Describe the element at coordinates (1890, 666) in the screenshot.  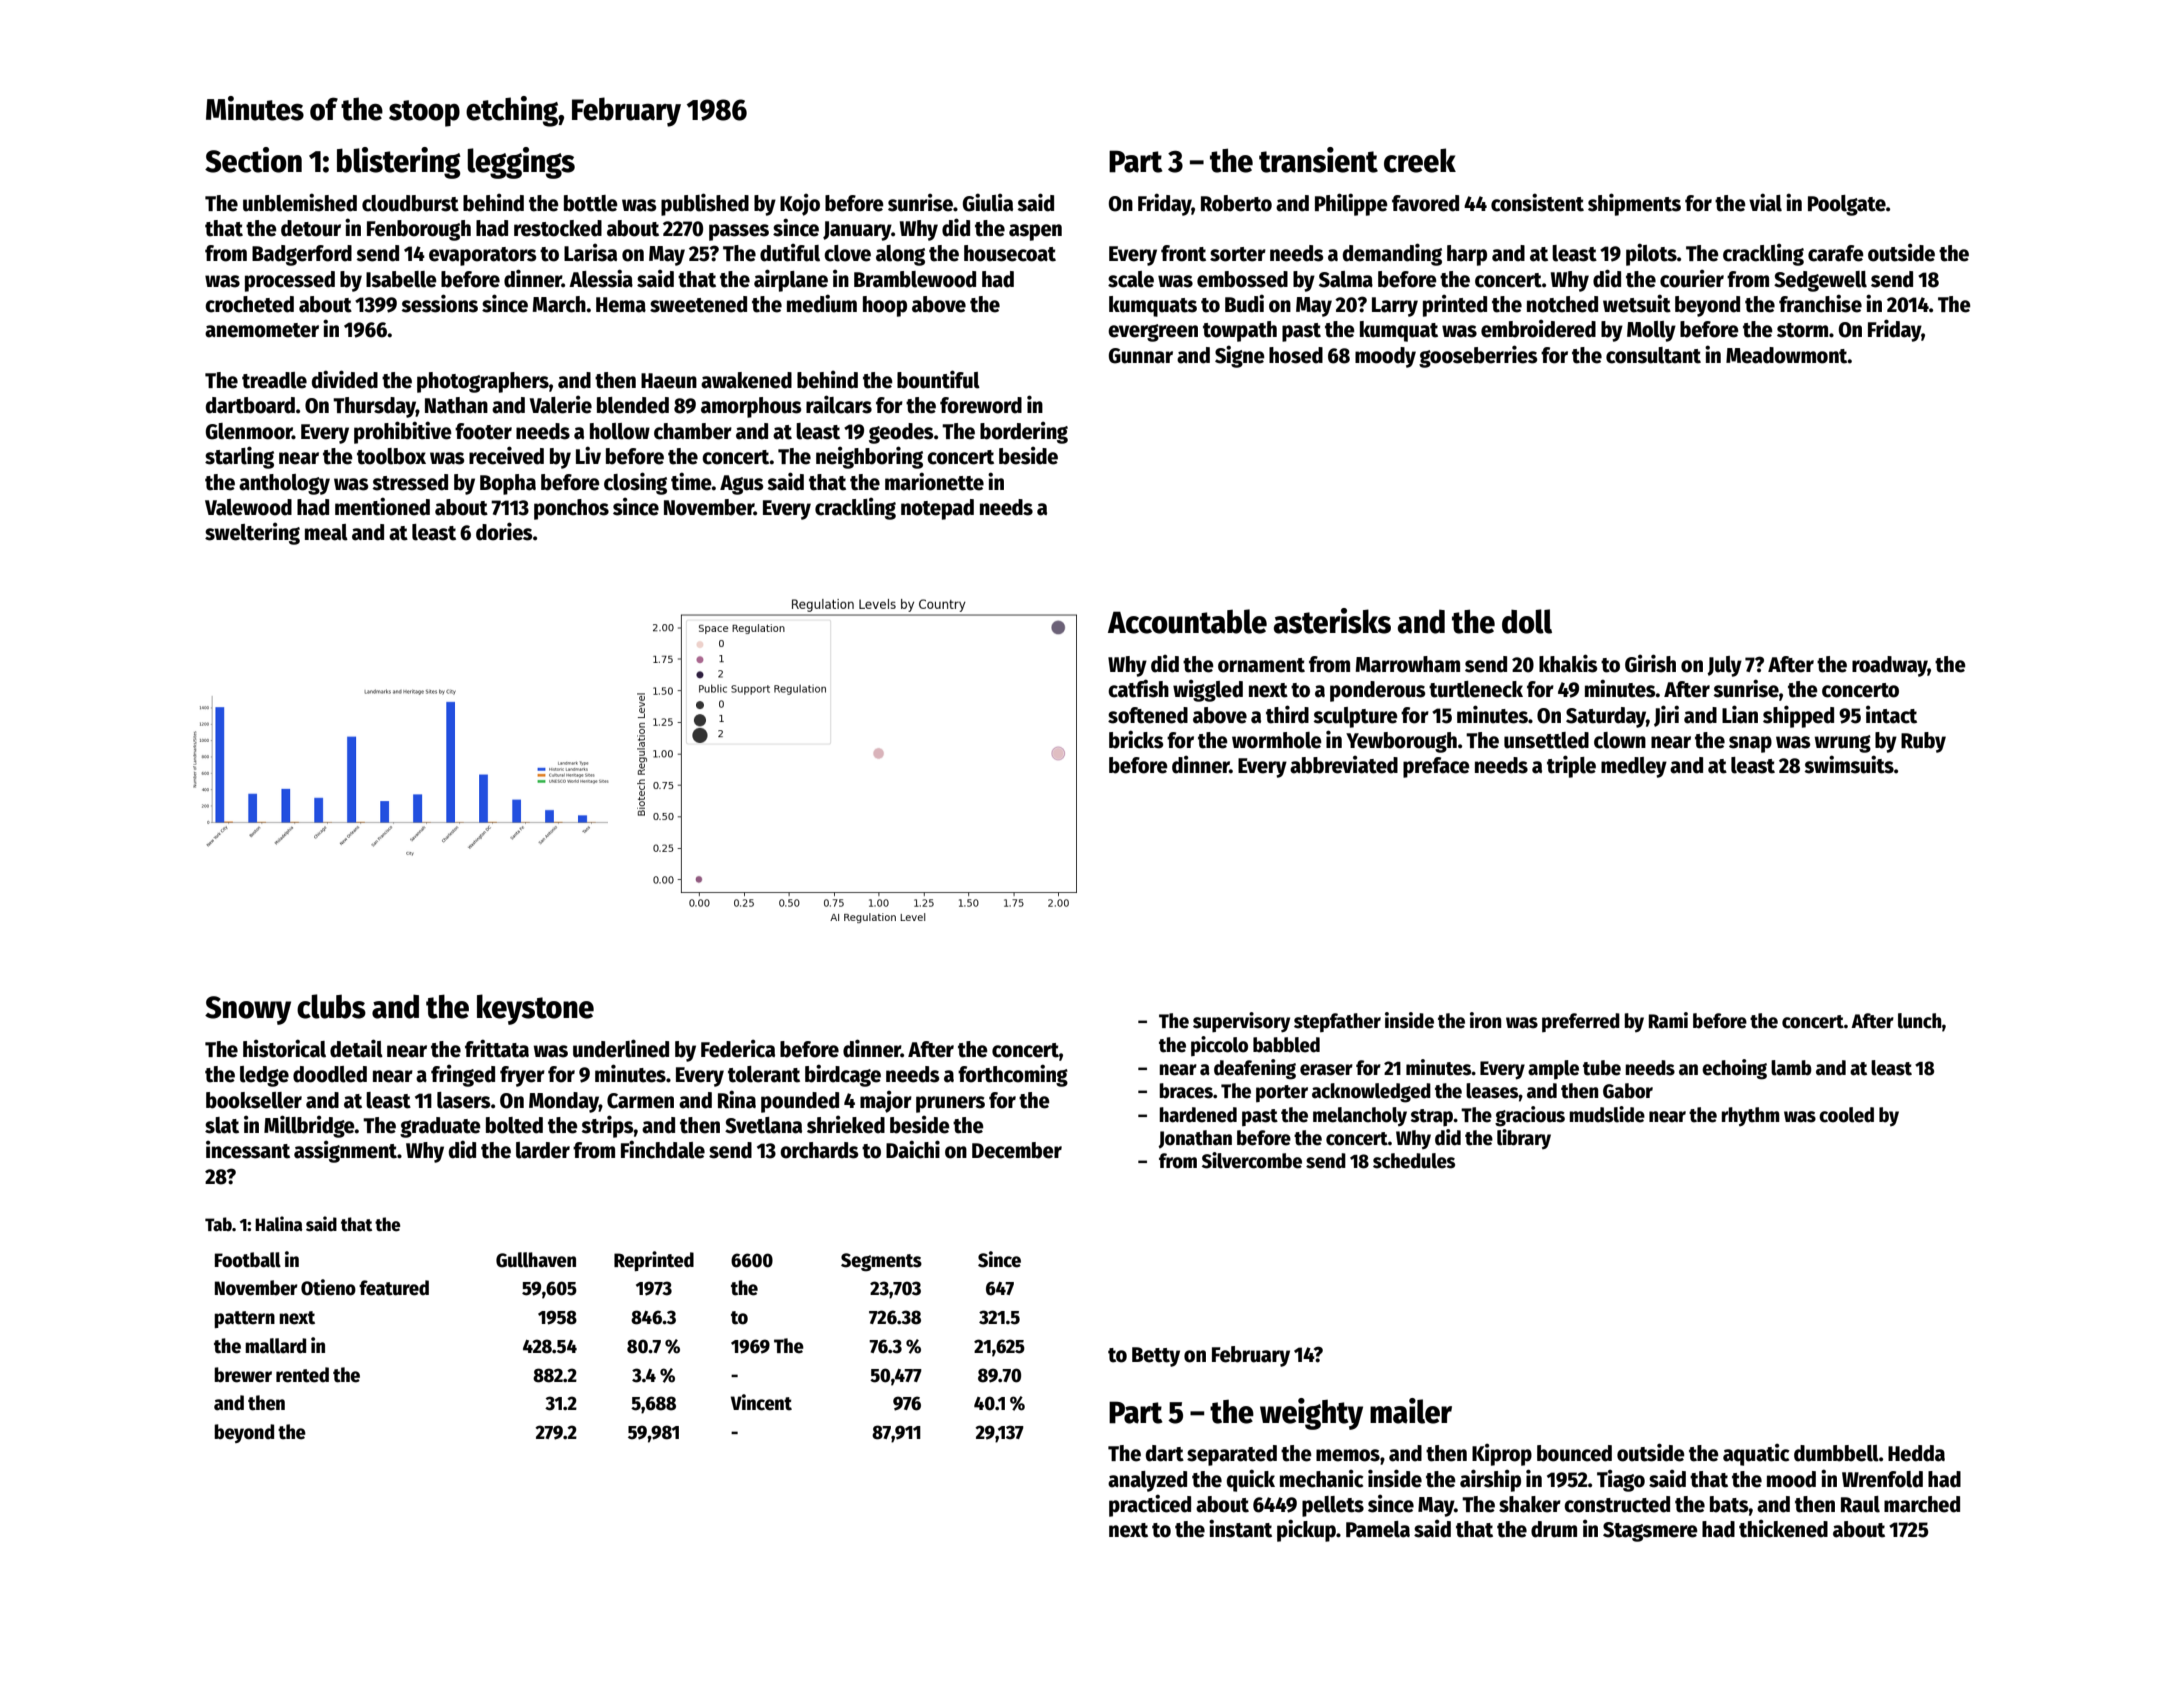
I see `roadway` at that location.
